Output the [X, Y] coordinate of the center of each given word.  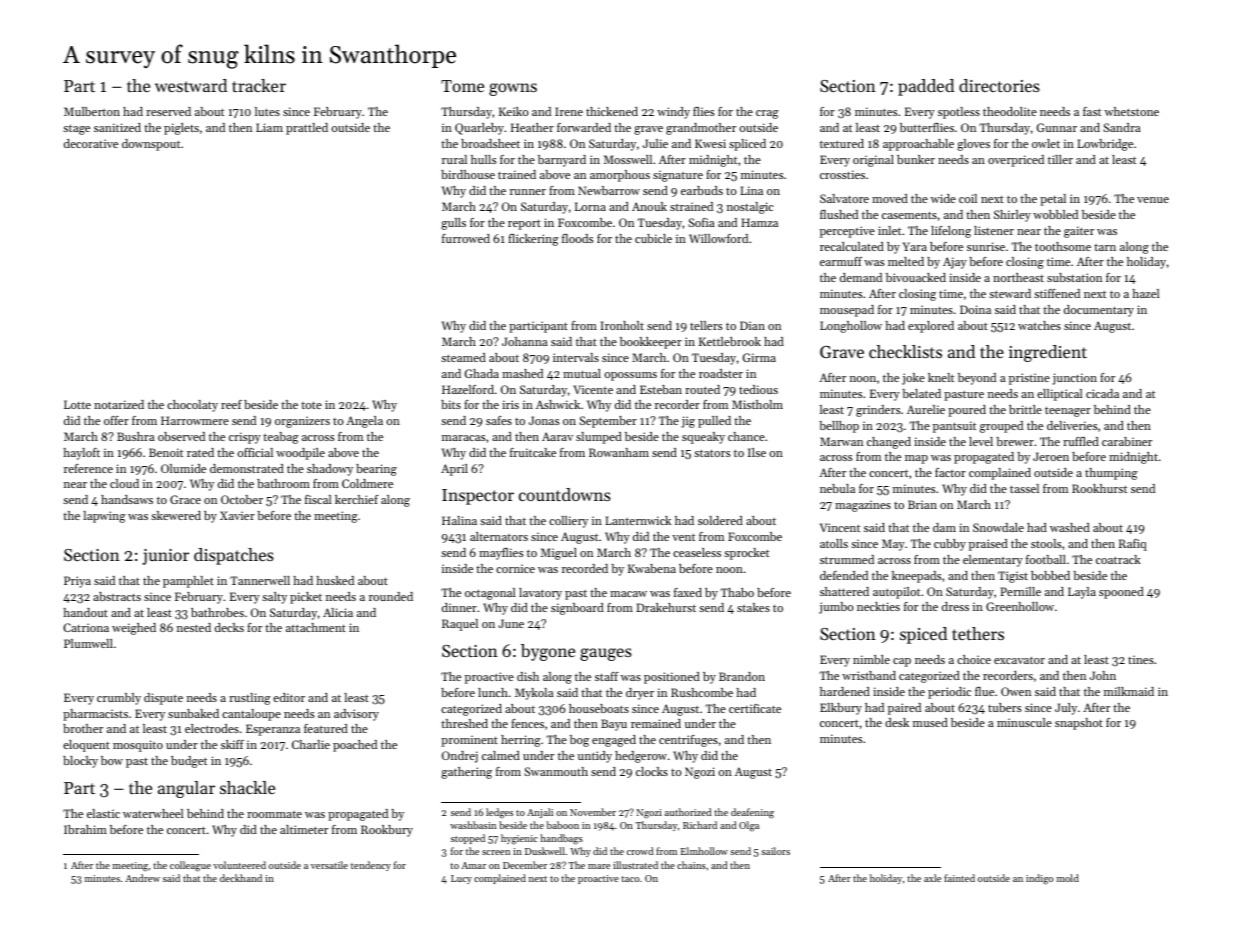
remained [656, 723]
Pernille [1020, 591]
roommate [274, 814]
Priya [77, 582]
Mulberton [92, 111]
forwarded [584, 127]
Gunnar [1057, 127]
